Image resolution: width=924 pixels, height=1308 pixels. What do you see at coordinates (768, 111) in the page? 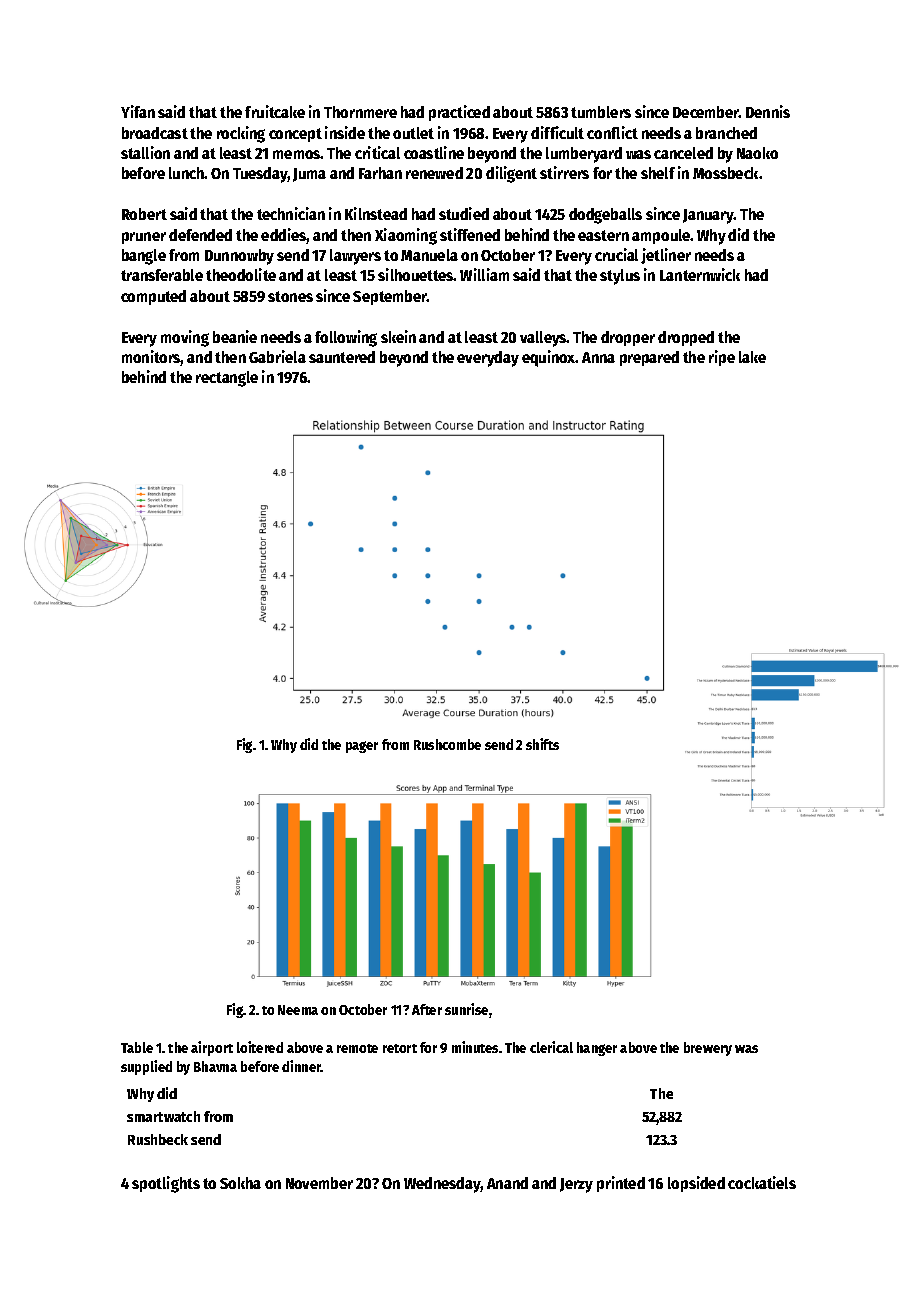
I see `Dennis` at bounding box center [768, 111].
